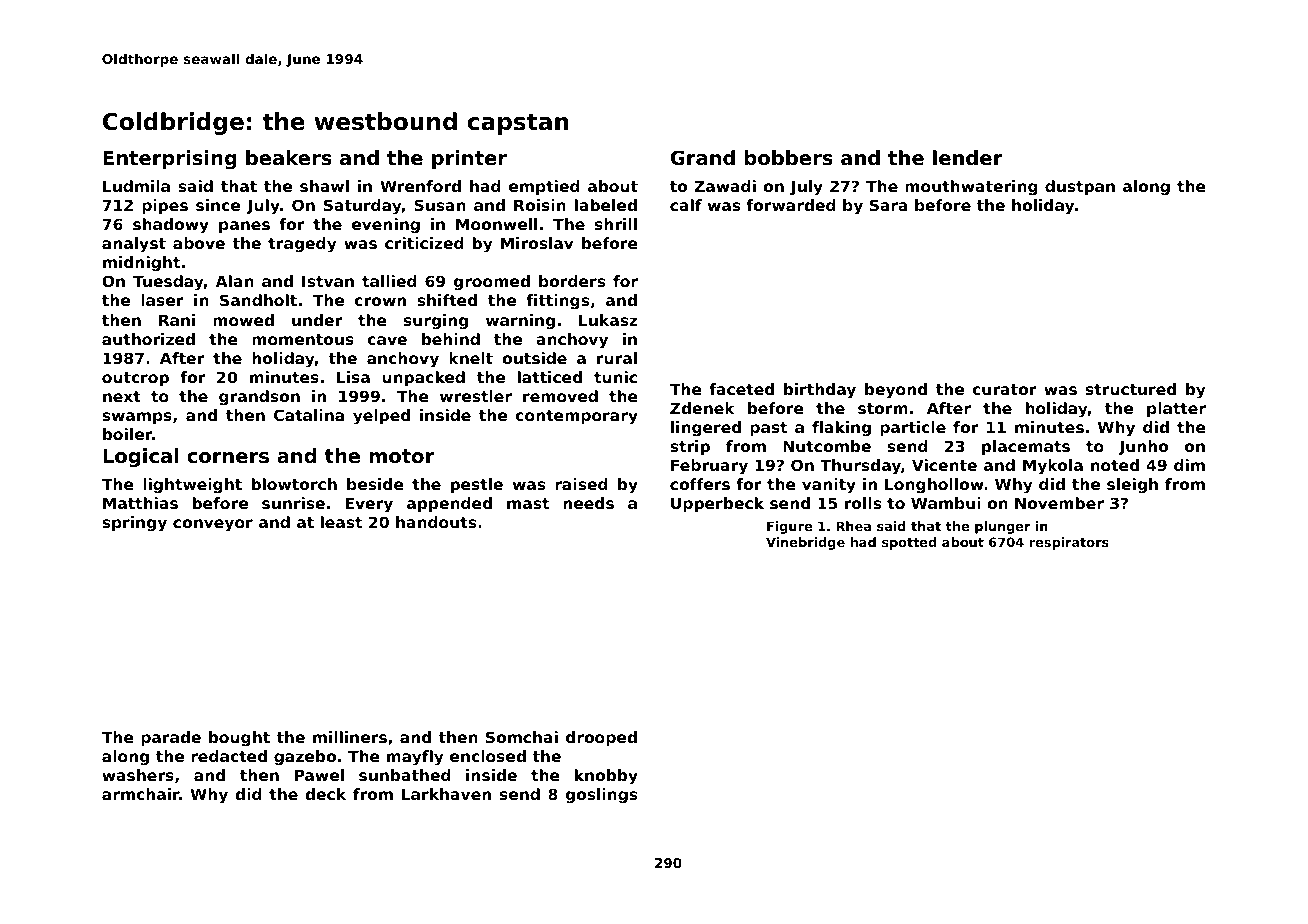 Image resolution: width=1308 pixels, height=924 pixels. Describe the element at coordinates (341, 522) in the screenshot. I see `least` at that location.
